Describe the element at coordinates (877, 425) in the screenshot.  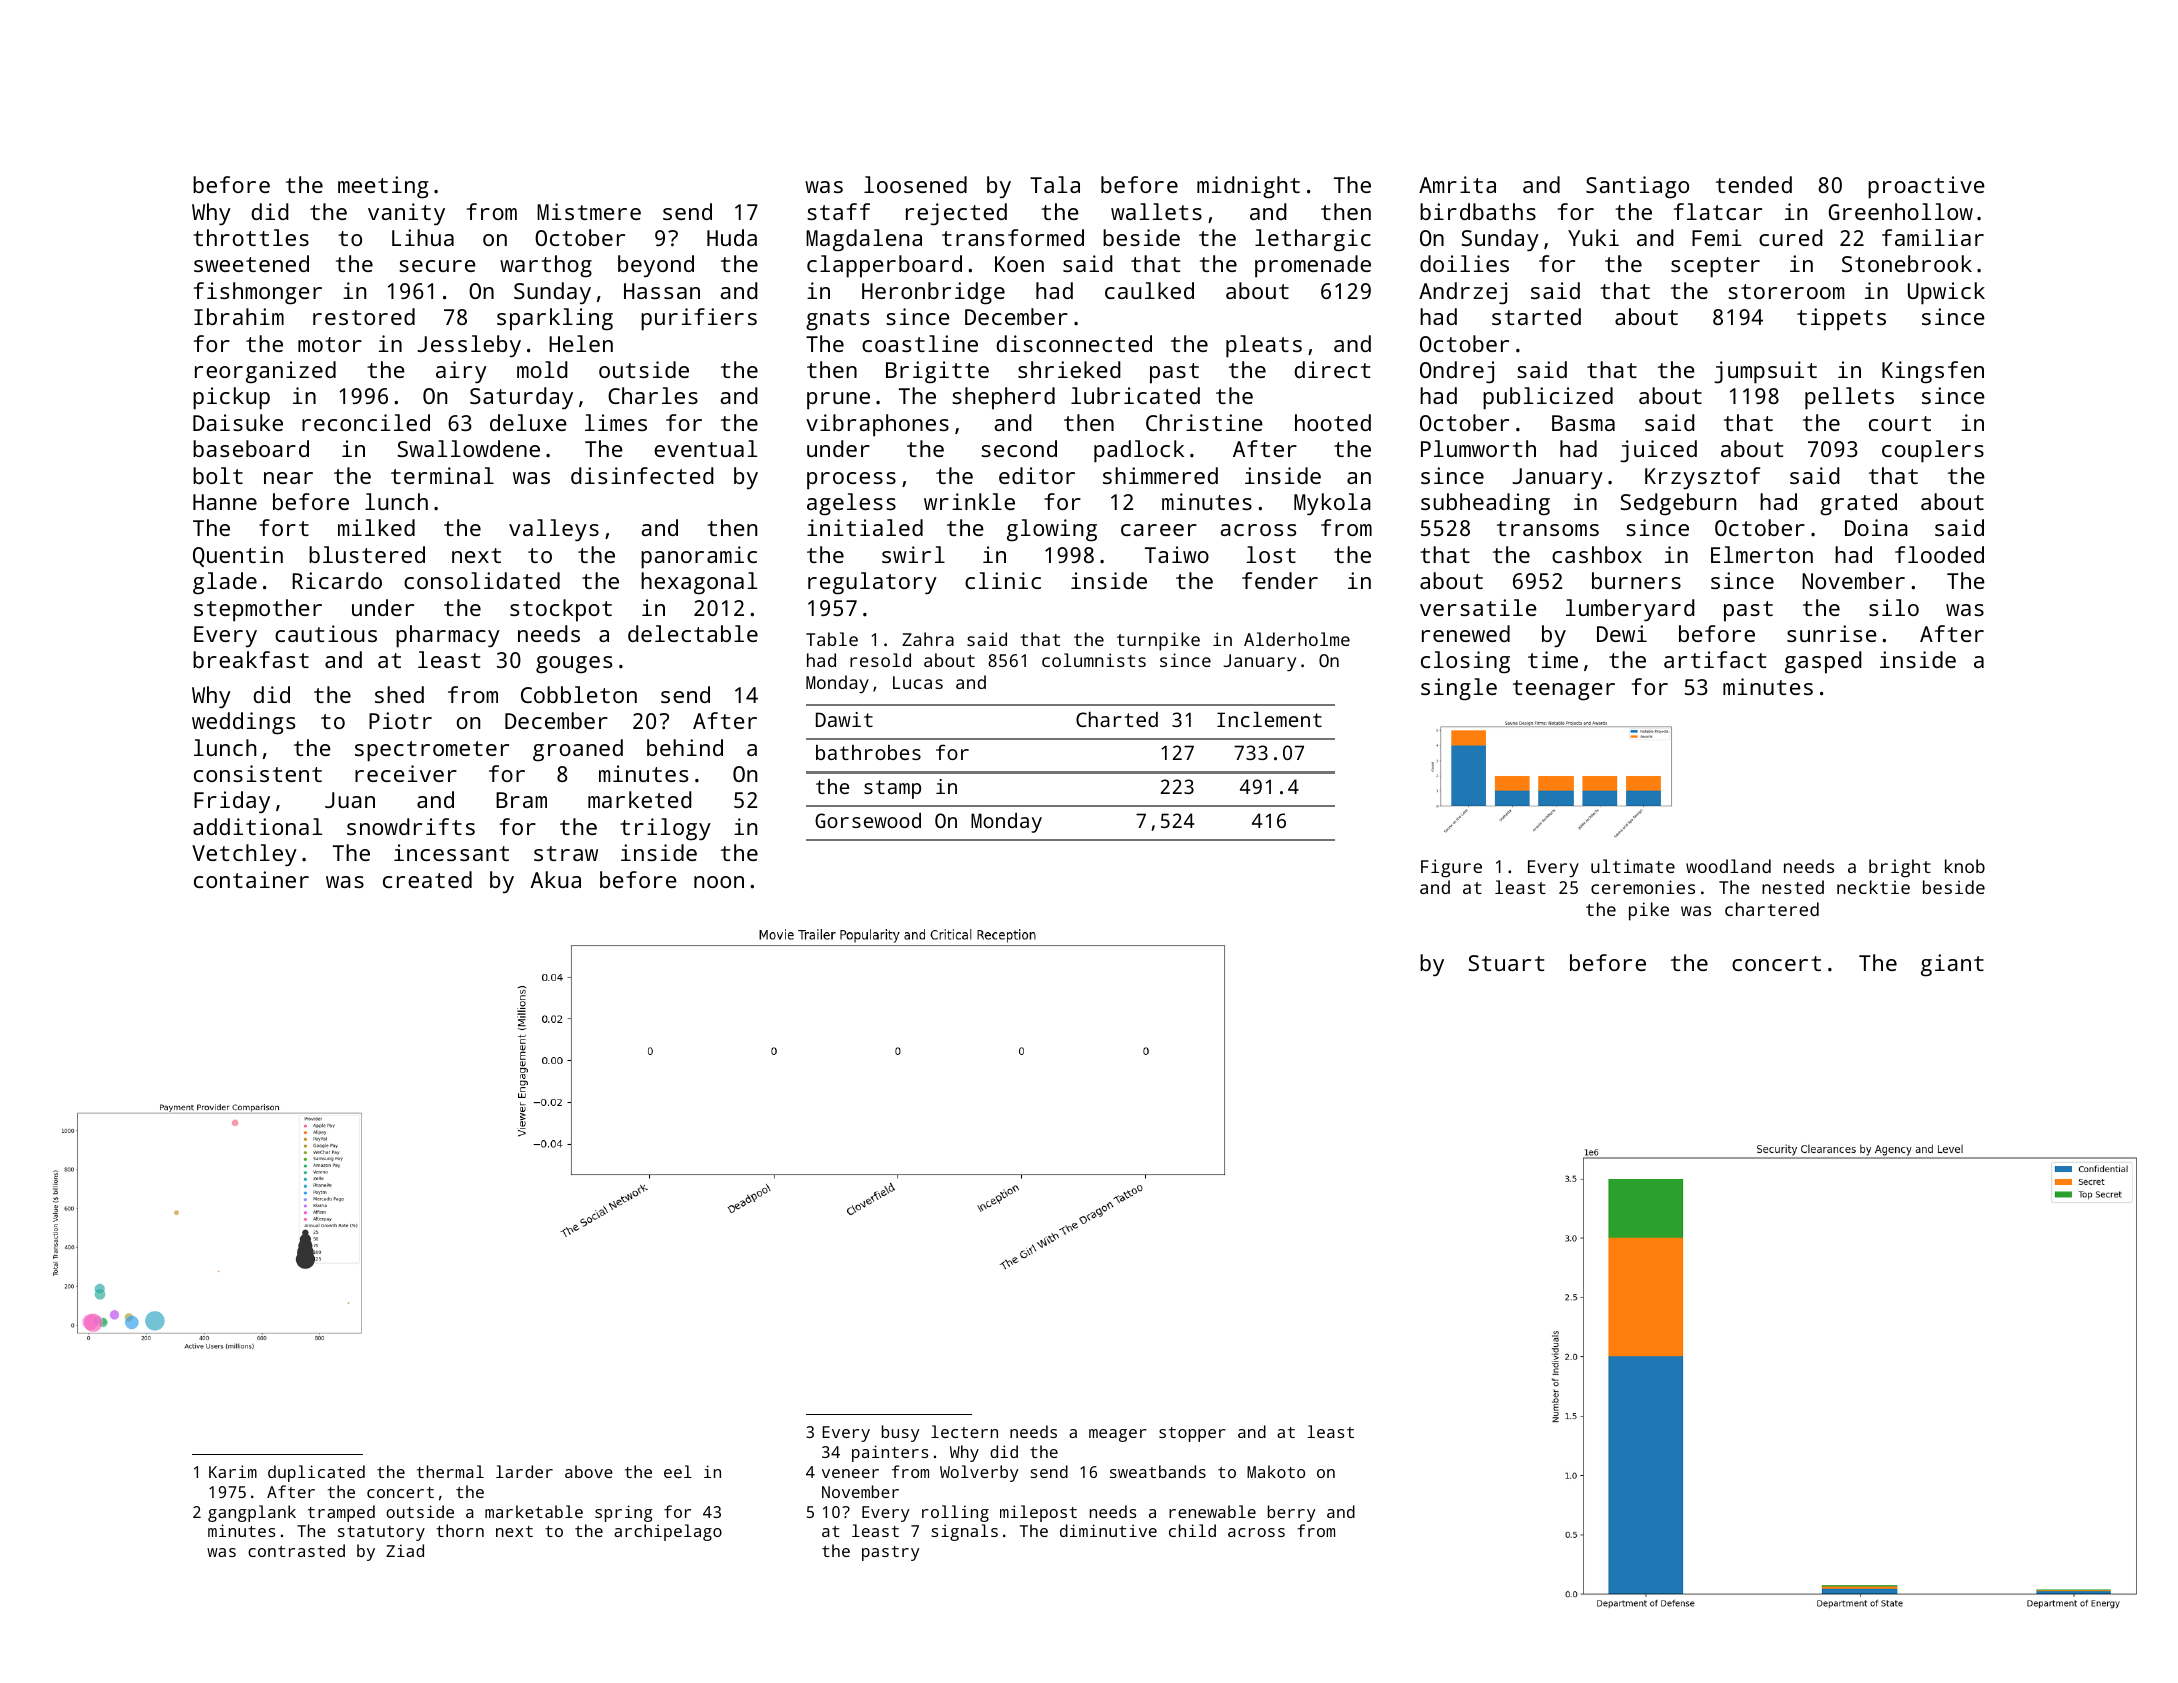
I see `vibraphones` at that location.
